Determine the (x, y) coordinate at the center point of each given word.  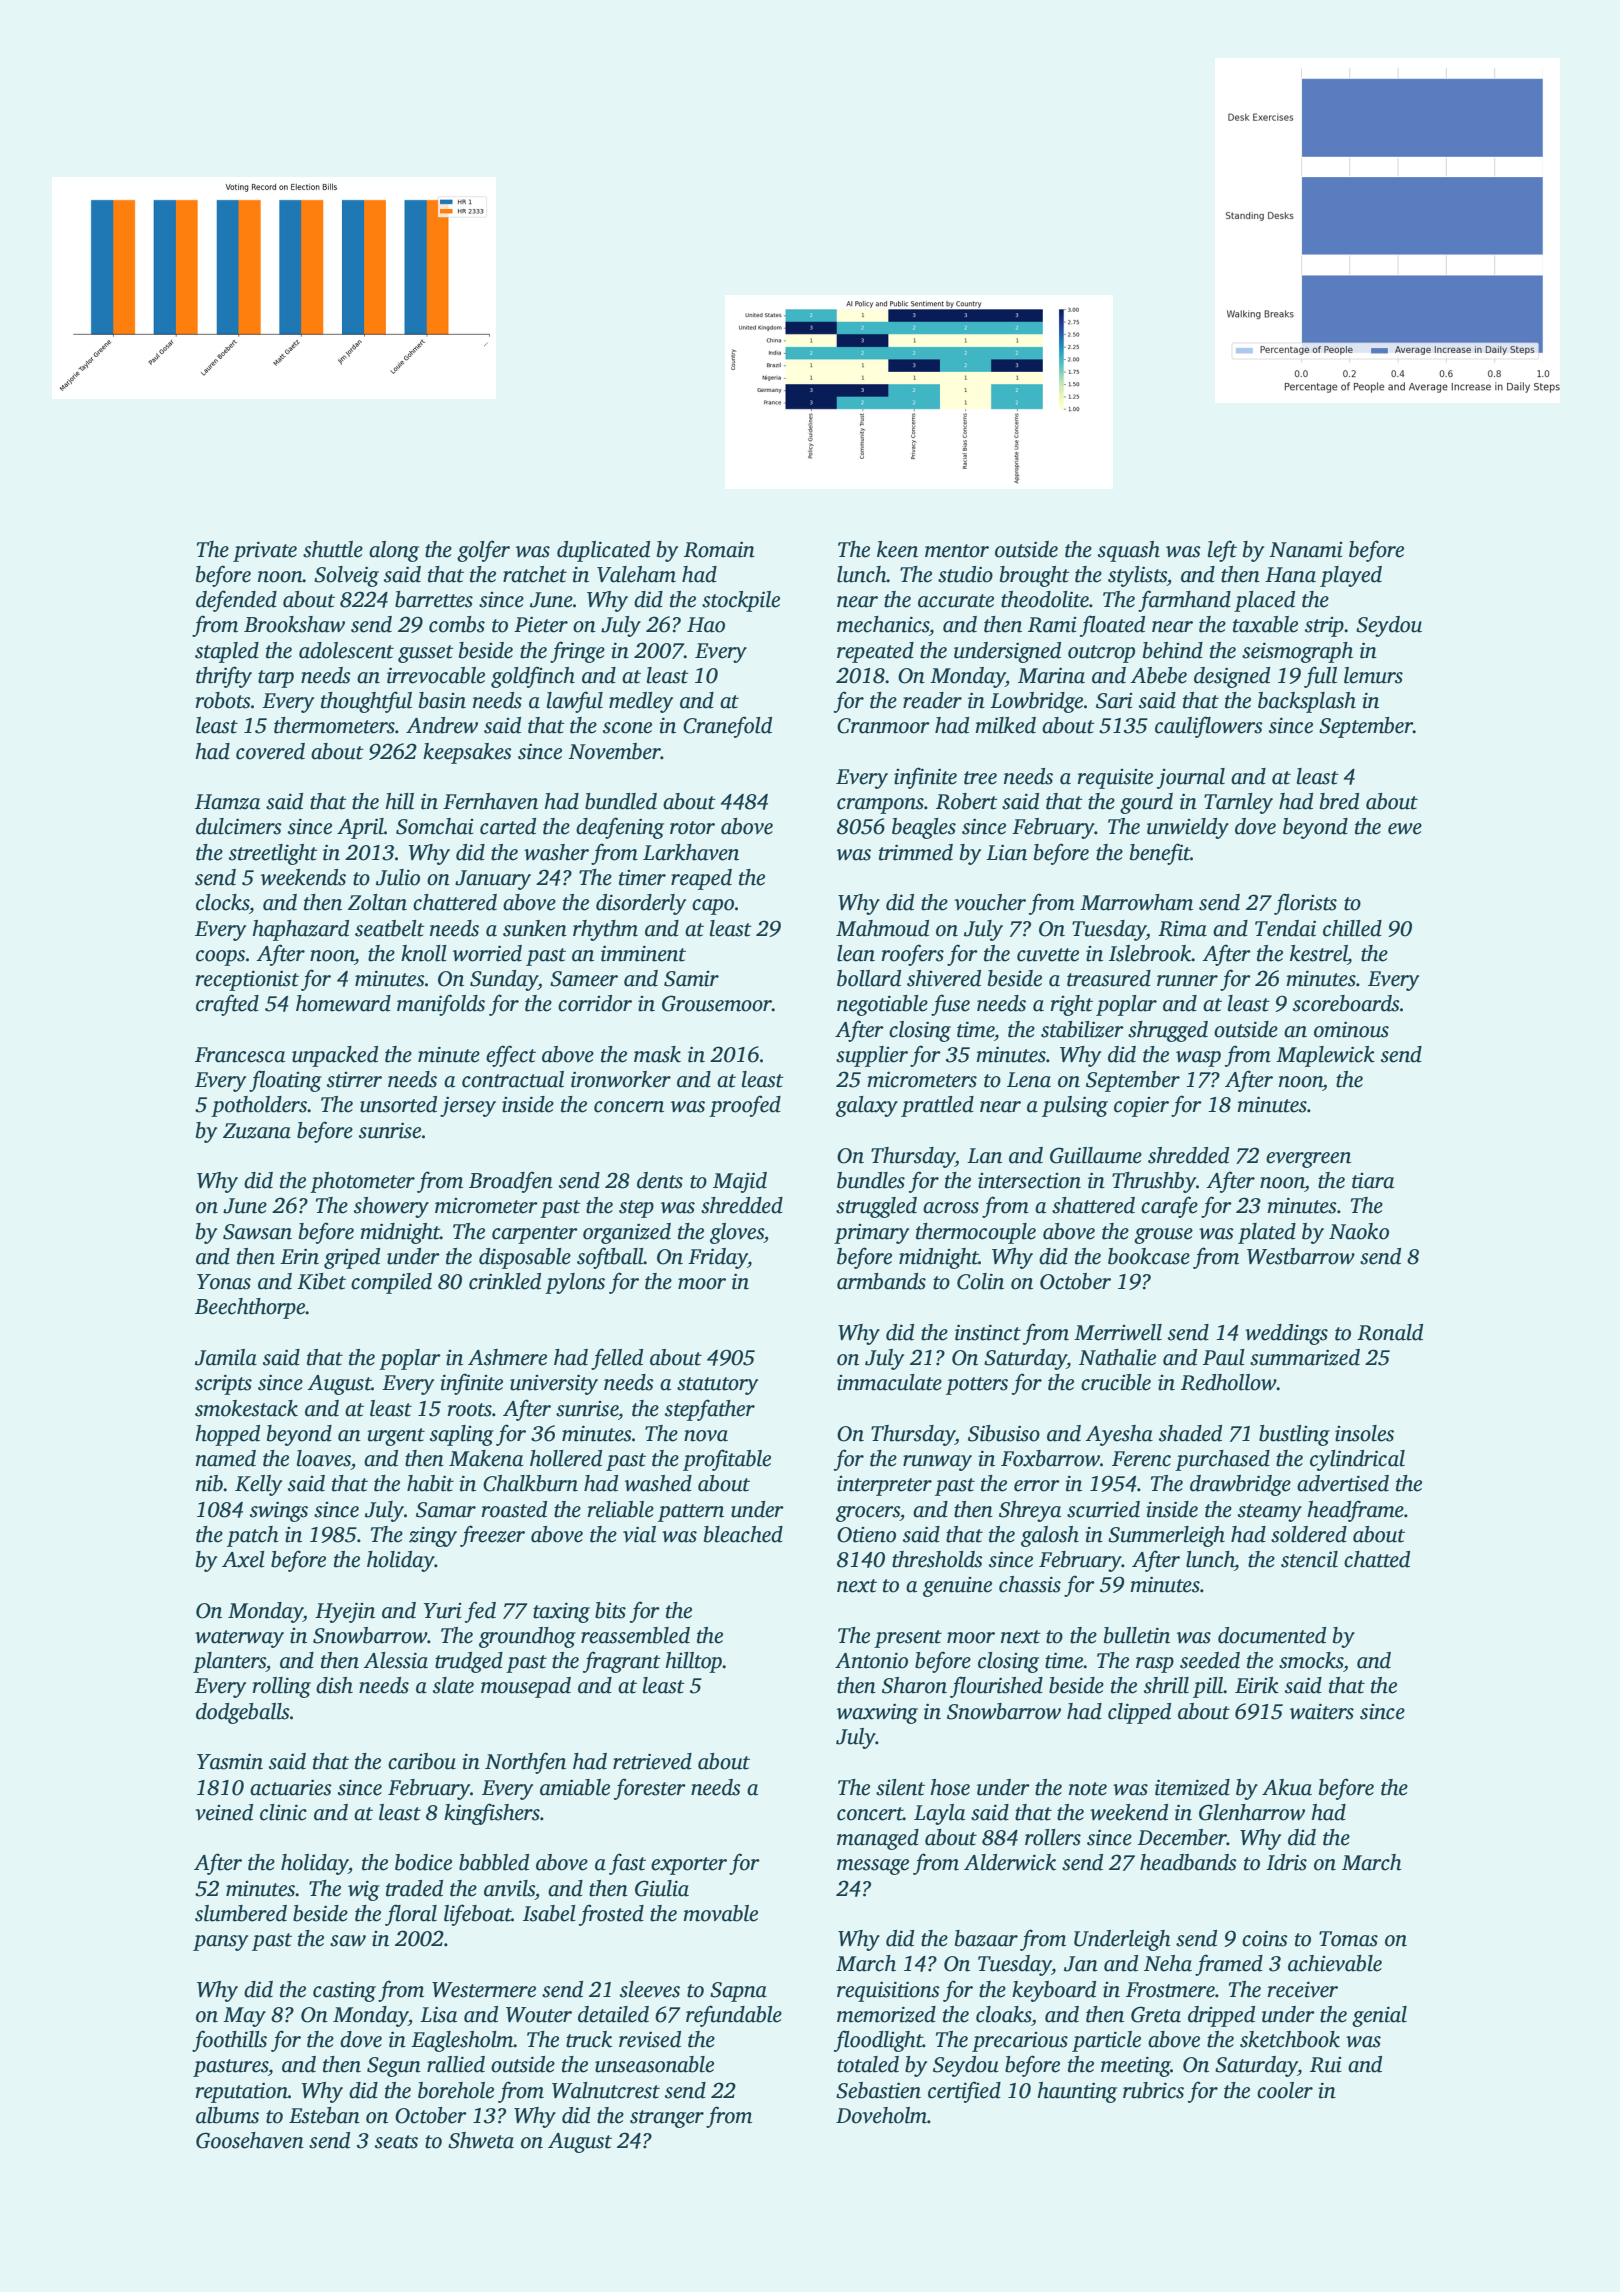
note (1088, 1789)
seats (396, 2142)
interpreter (884, 1486)
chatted (1377, 1559)
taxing (561, 1612)
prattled (937, 1106)
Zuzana (257, 1131)
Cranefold (727, 727)
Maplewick (1325, 1056)
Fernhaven (490, 801)
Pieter (541, 624)
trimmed (916, 852)
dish (334, 1685)
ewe (1405, 829)
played (1351, 576)
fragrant (622, 1662)
